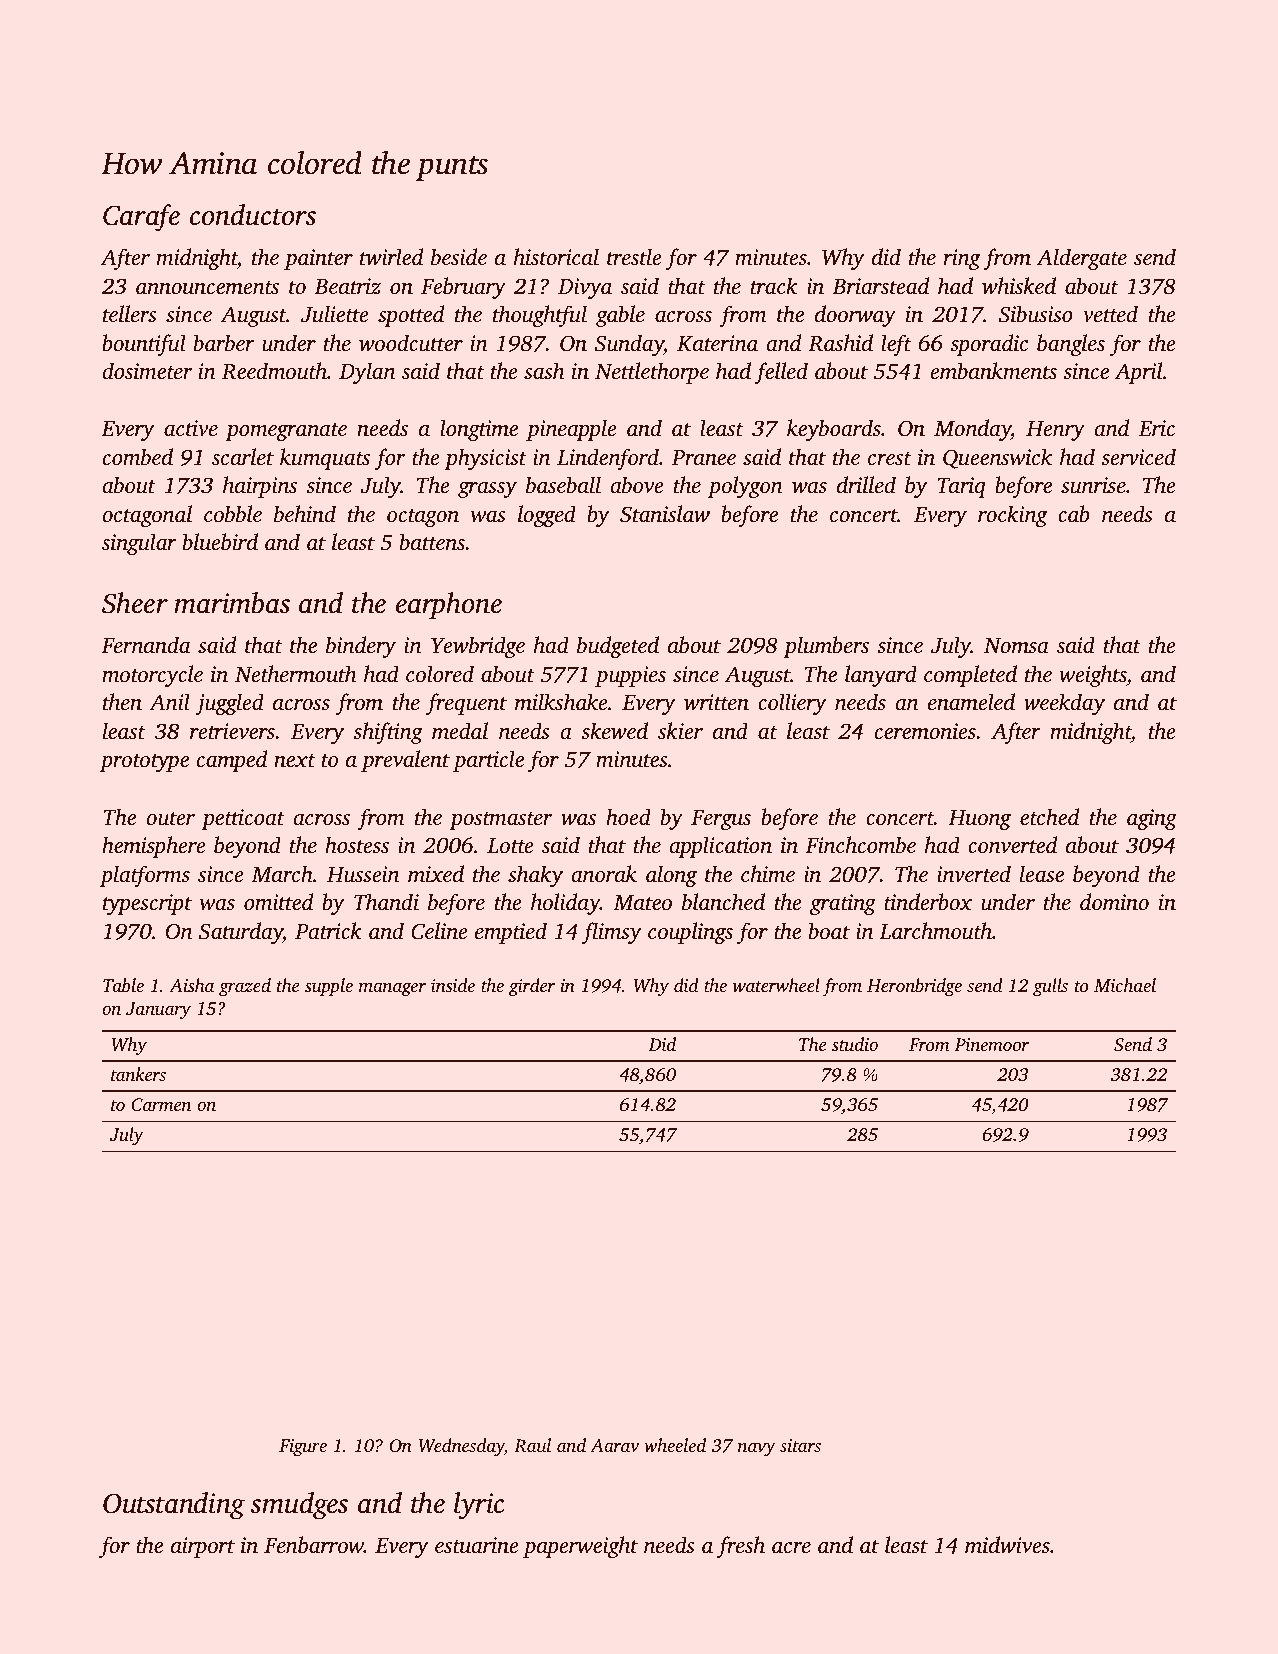 This screenshot has width=1278, height=1654. Describe the element at coordinates (357, 844) in the screenshot. I see `hostess` at that location.
